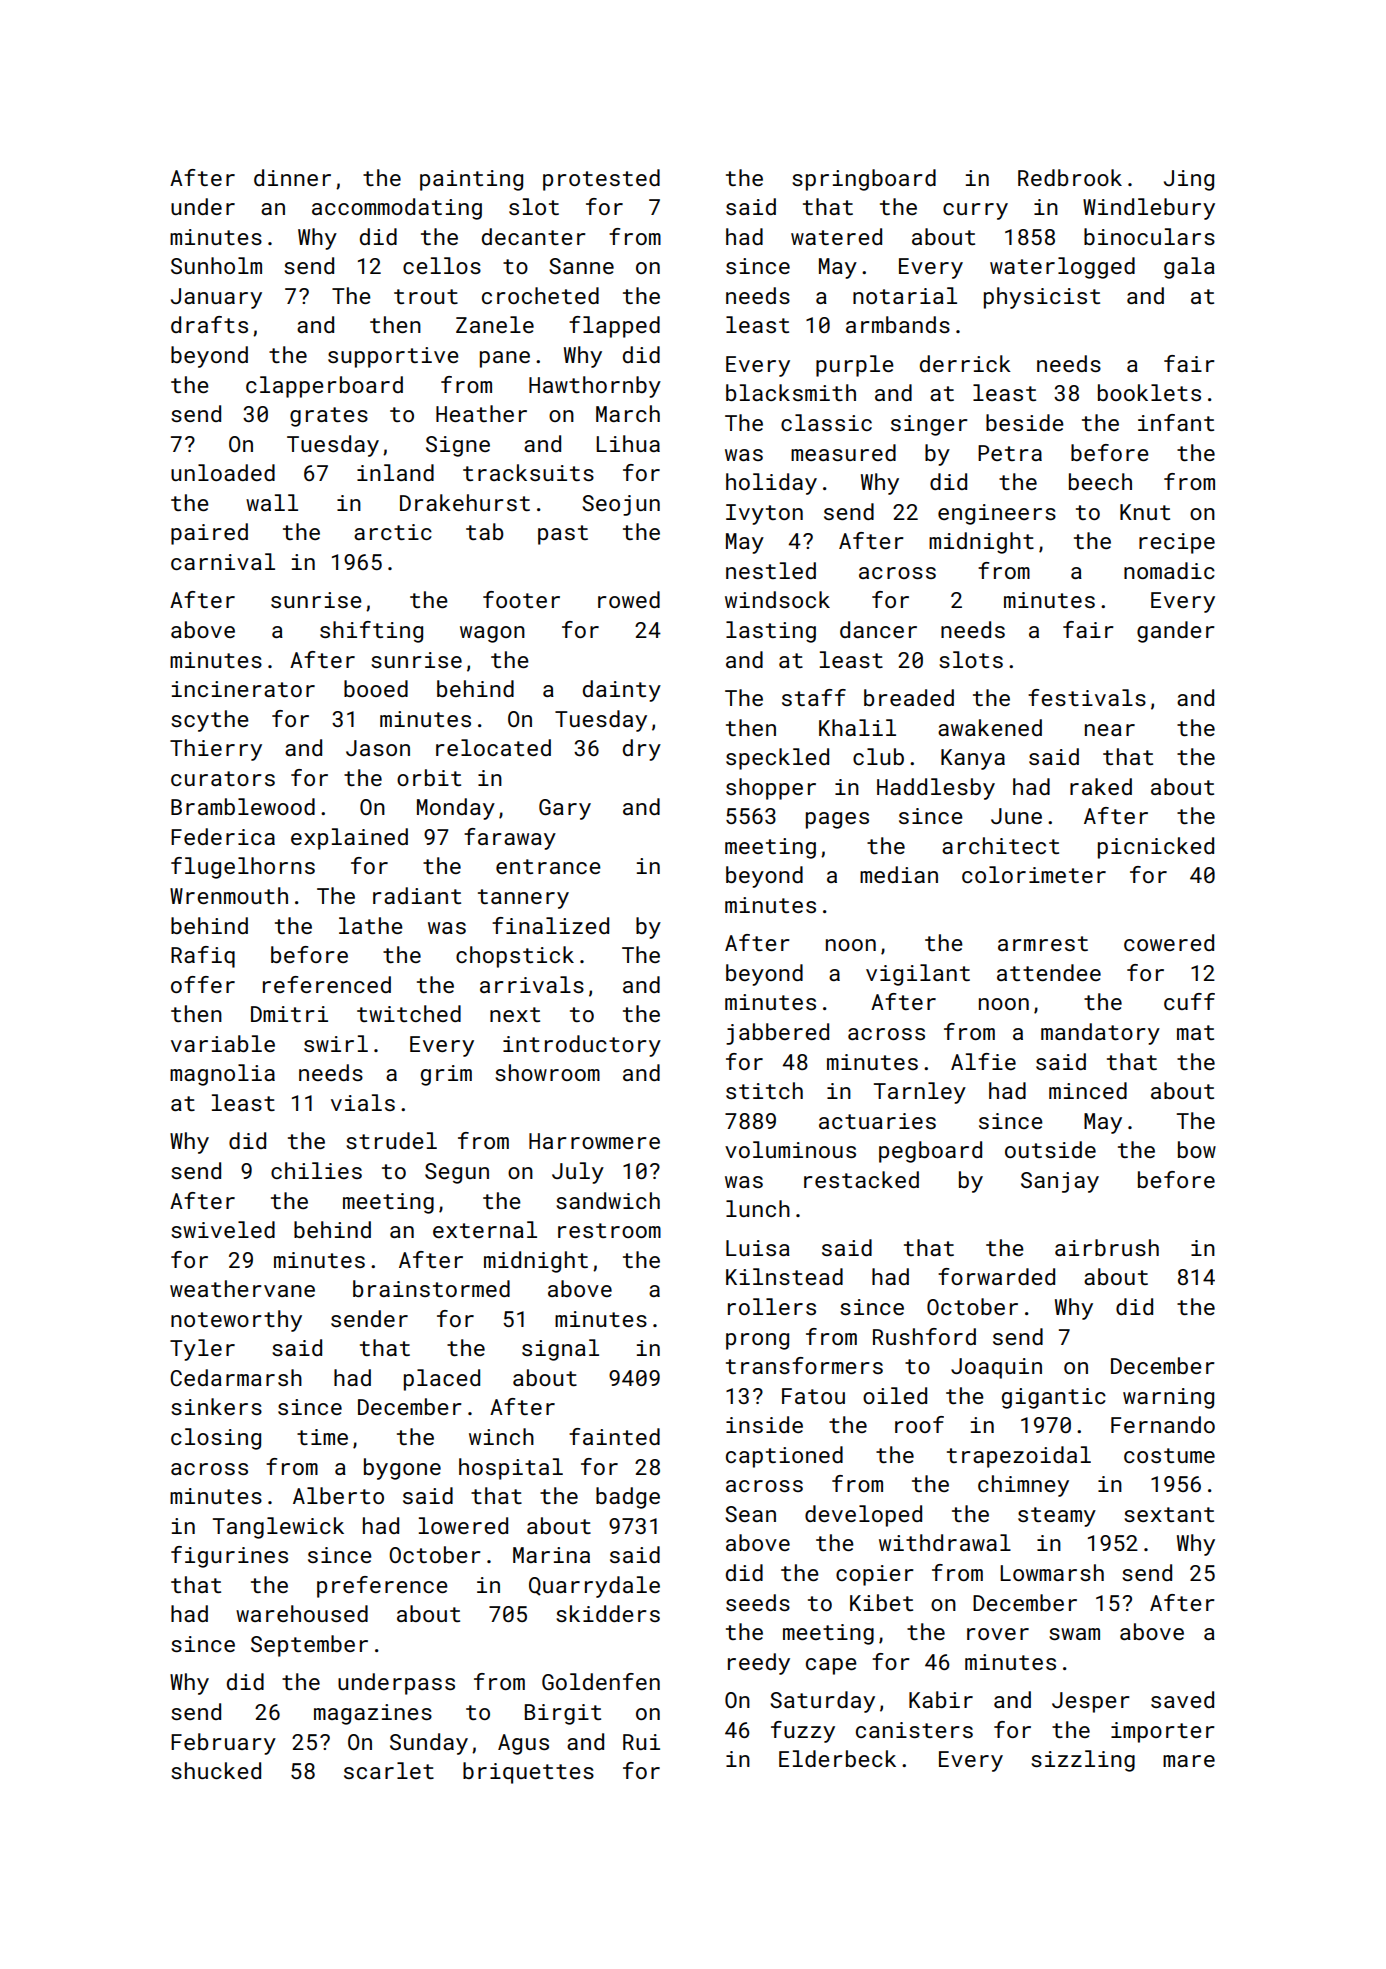  I want to click on nomadic, so click(1169, 570).
